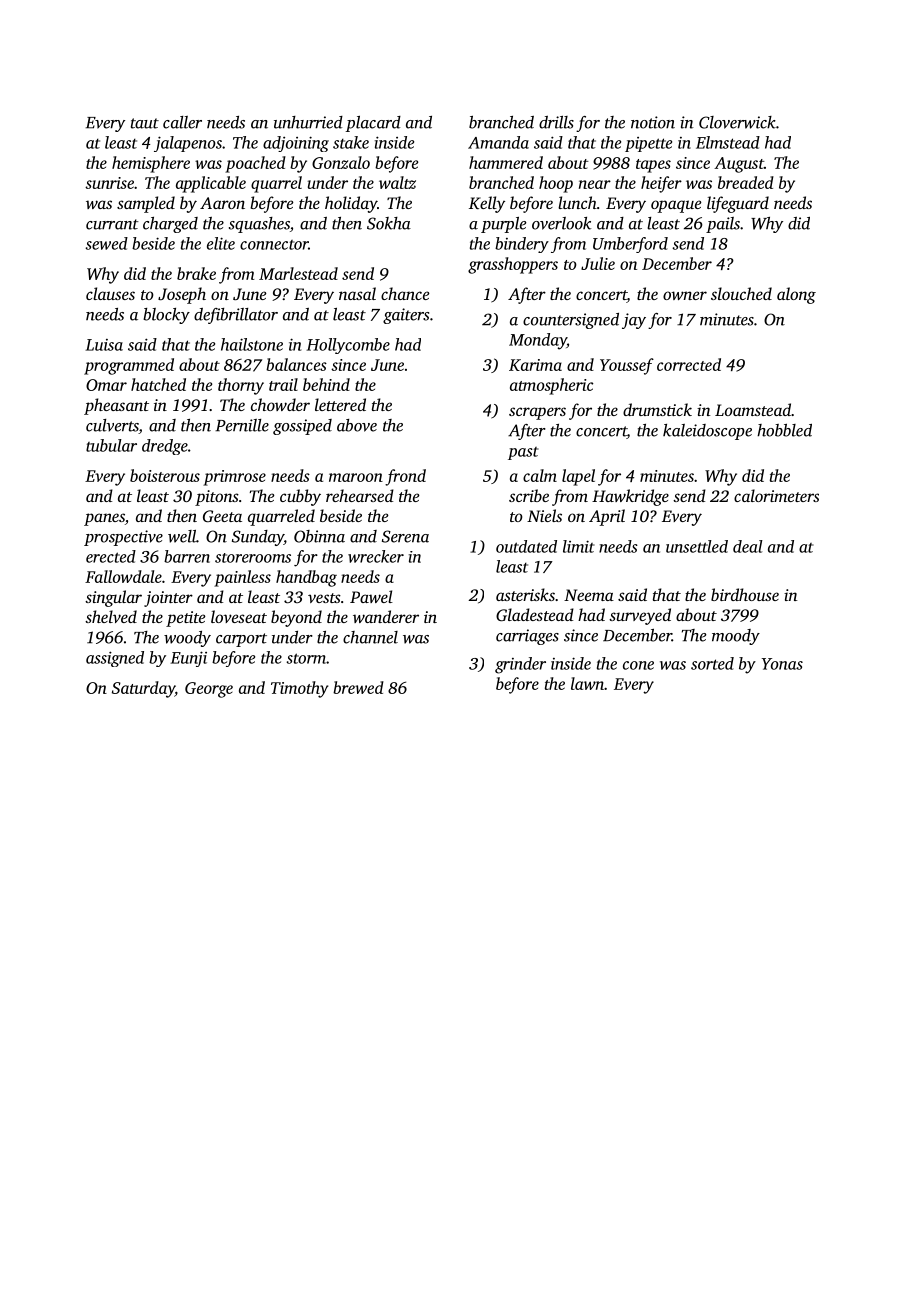  What do you see at coordinates (143, 689) in the screenshot?
I see `Saturday` at bounding box center [143, 689].
